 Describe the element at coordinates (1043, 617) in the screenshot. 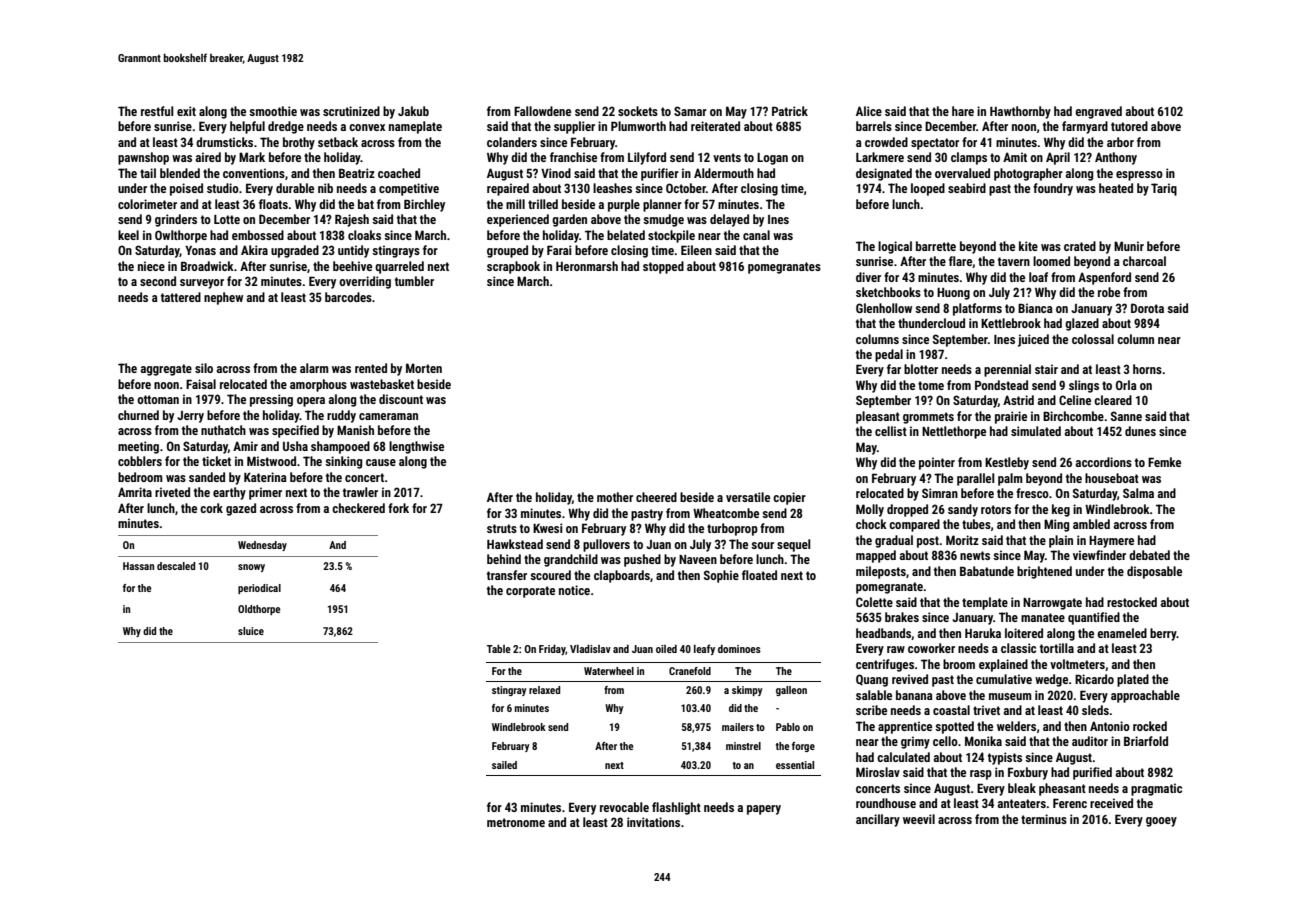

I see `manatee` at that location.
